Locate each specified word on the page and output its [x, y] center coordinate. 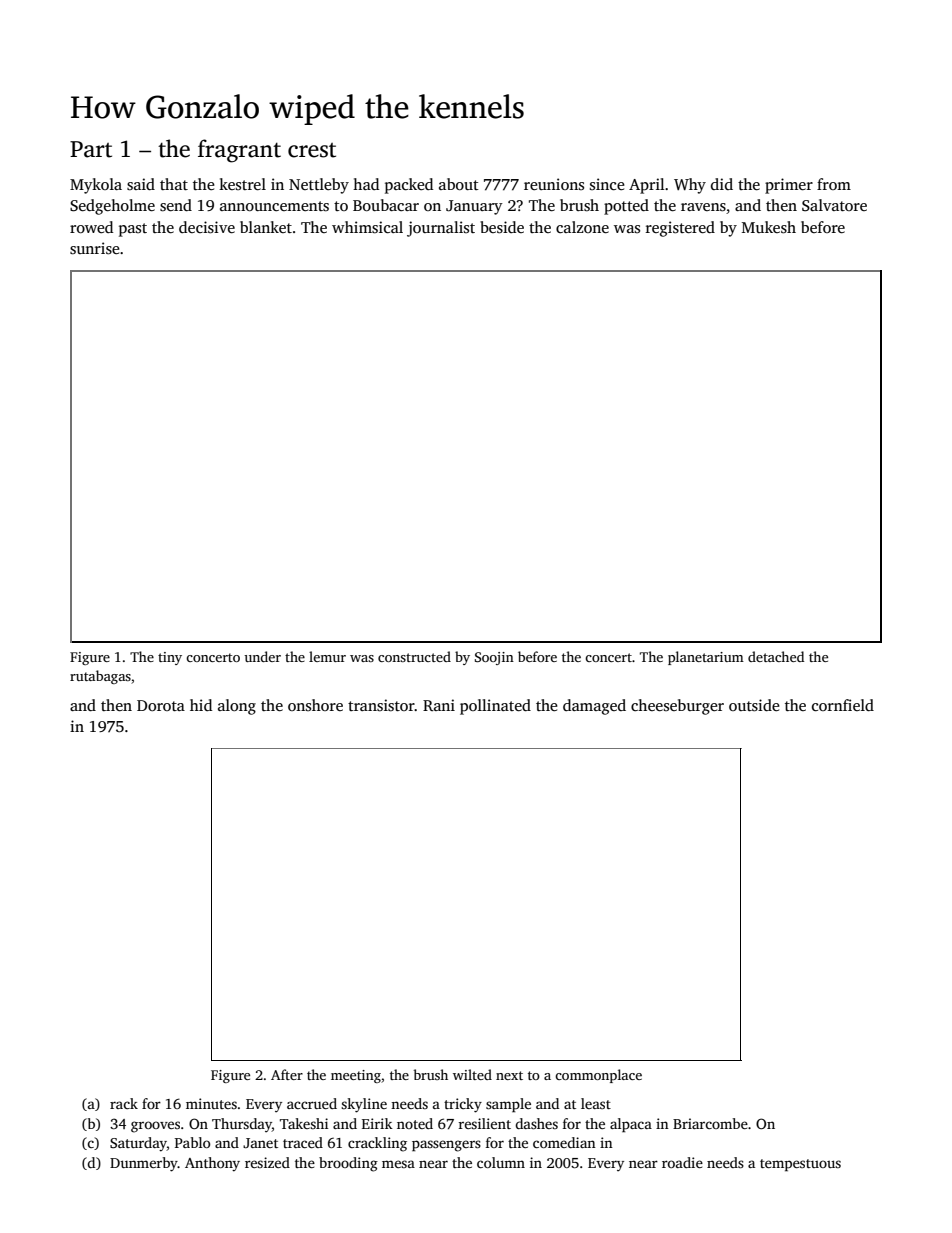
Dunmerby [144, 1164]
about [459, 184]
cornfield [843, 705]
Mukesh [769, 227]
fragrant [239, 151]
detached [776, 656]
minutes [211, 1103]
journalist [441, 229]
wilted [472, 1074]
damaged [594, 707]
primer [789, 186]
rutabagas [100, 677]
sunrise [95, 248]
